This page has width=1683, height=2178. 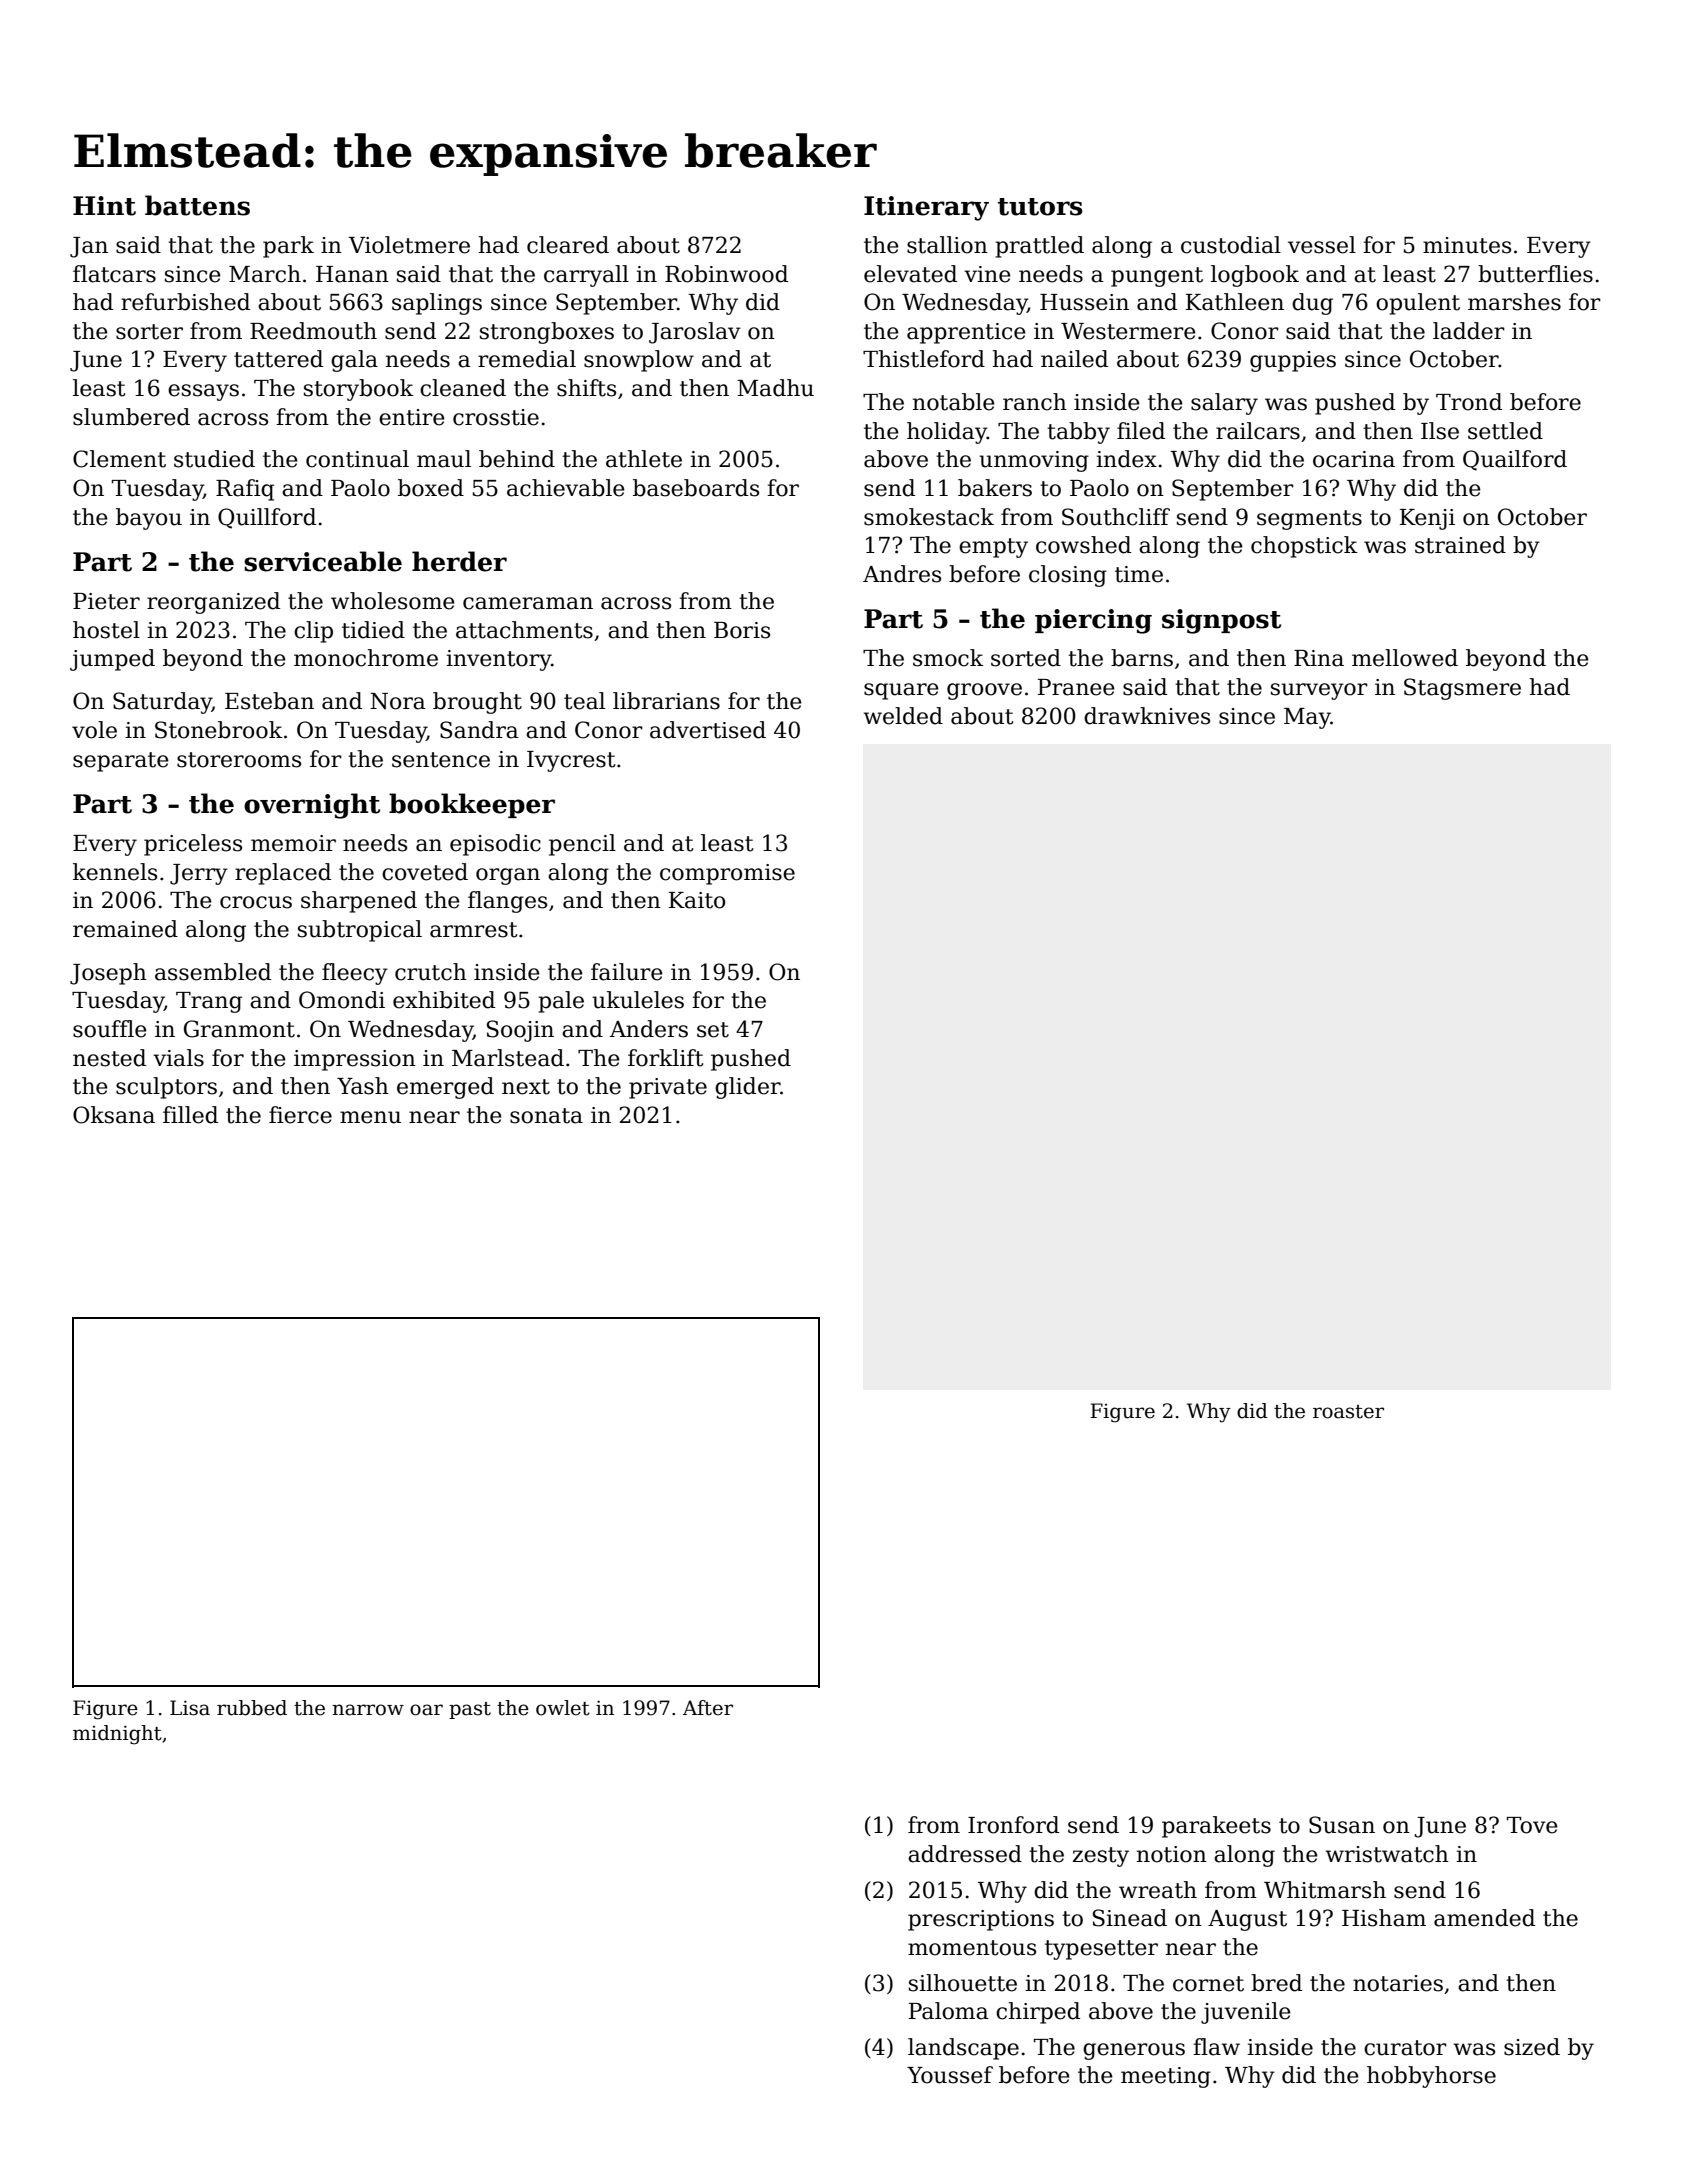 I want to click on vessel, so click(x=1322, y=245).
